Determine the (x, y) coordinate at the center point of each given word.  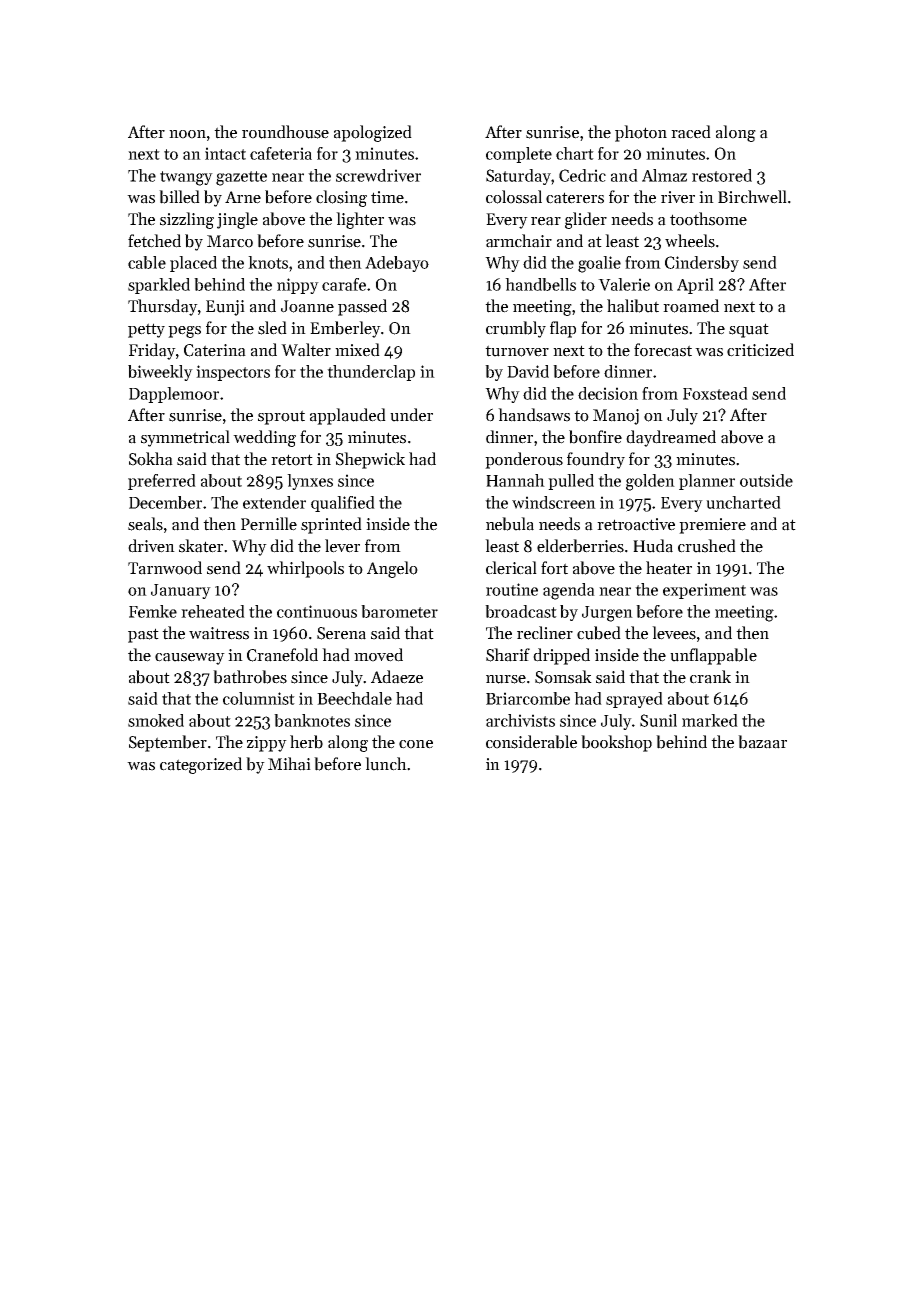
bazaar (762, 742)
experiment (704, 591)
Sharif (508, 655)
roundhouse (285, 132)
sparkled (159, 286)
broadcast (521, 611)
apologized (373, 133)
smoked (156, 720)
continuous (317, 611)
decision (608, 393)
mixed (357, 350)
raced (691, 132)
